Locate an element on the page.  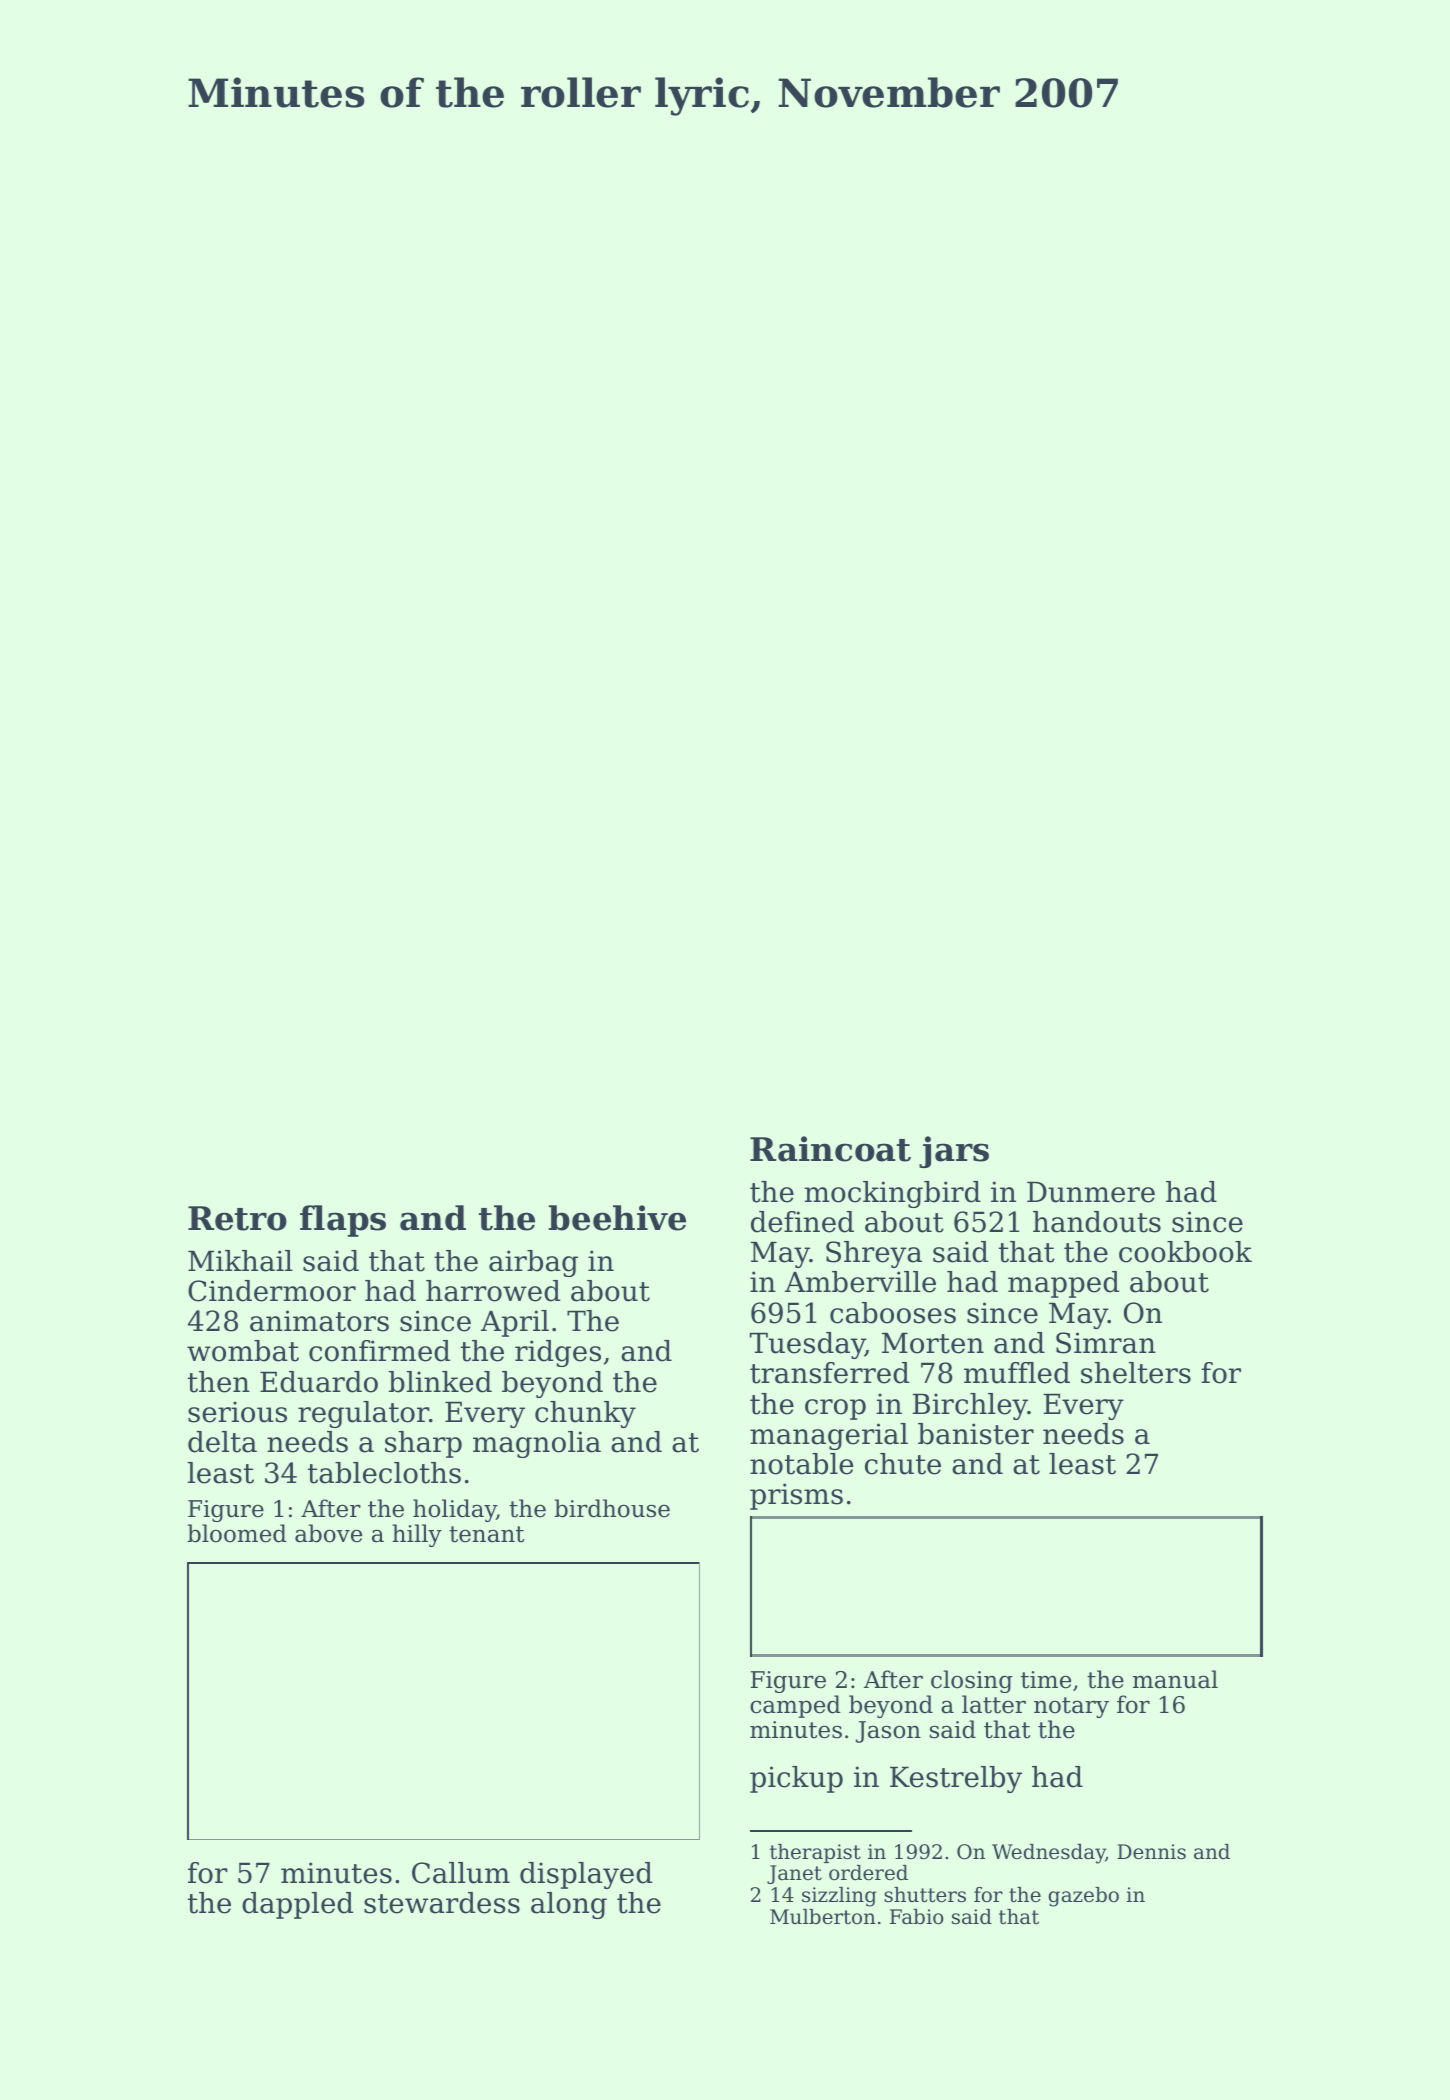
transferred is located at coordinates (829, 1373).
